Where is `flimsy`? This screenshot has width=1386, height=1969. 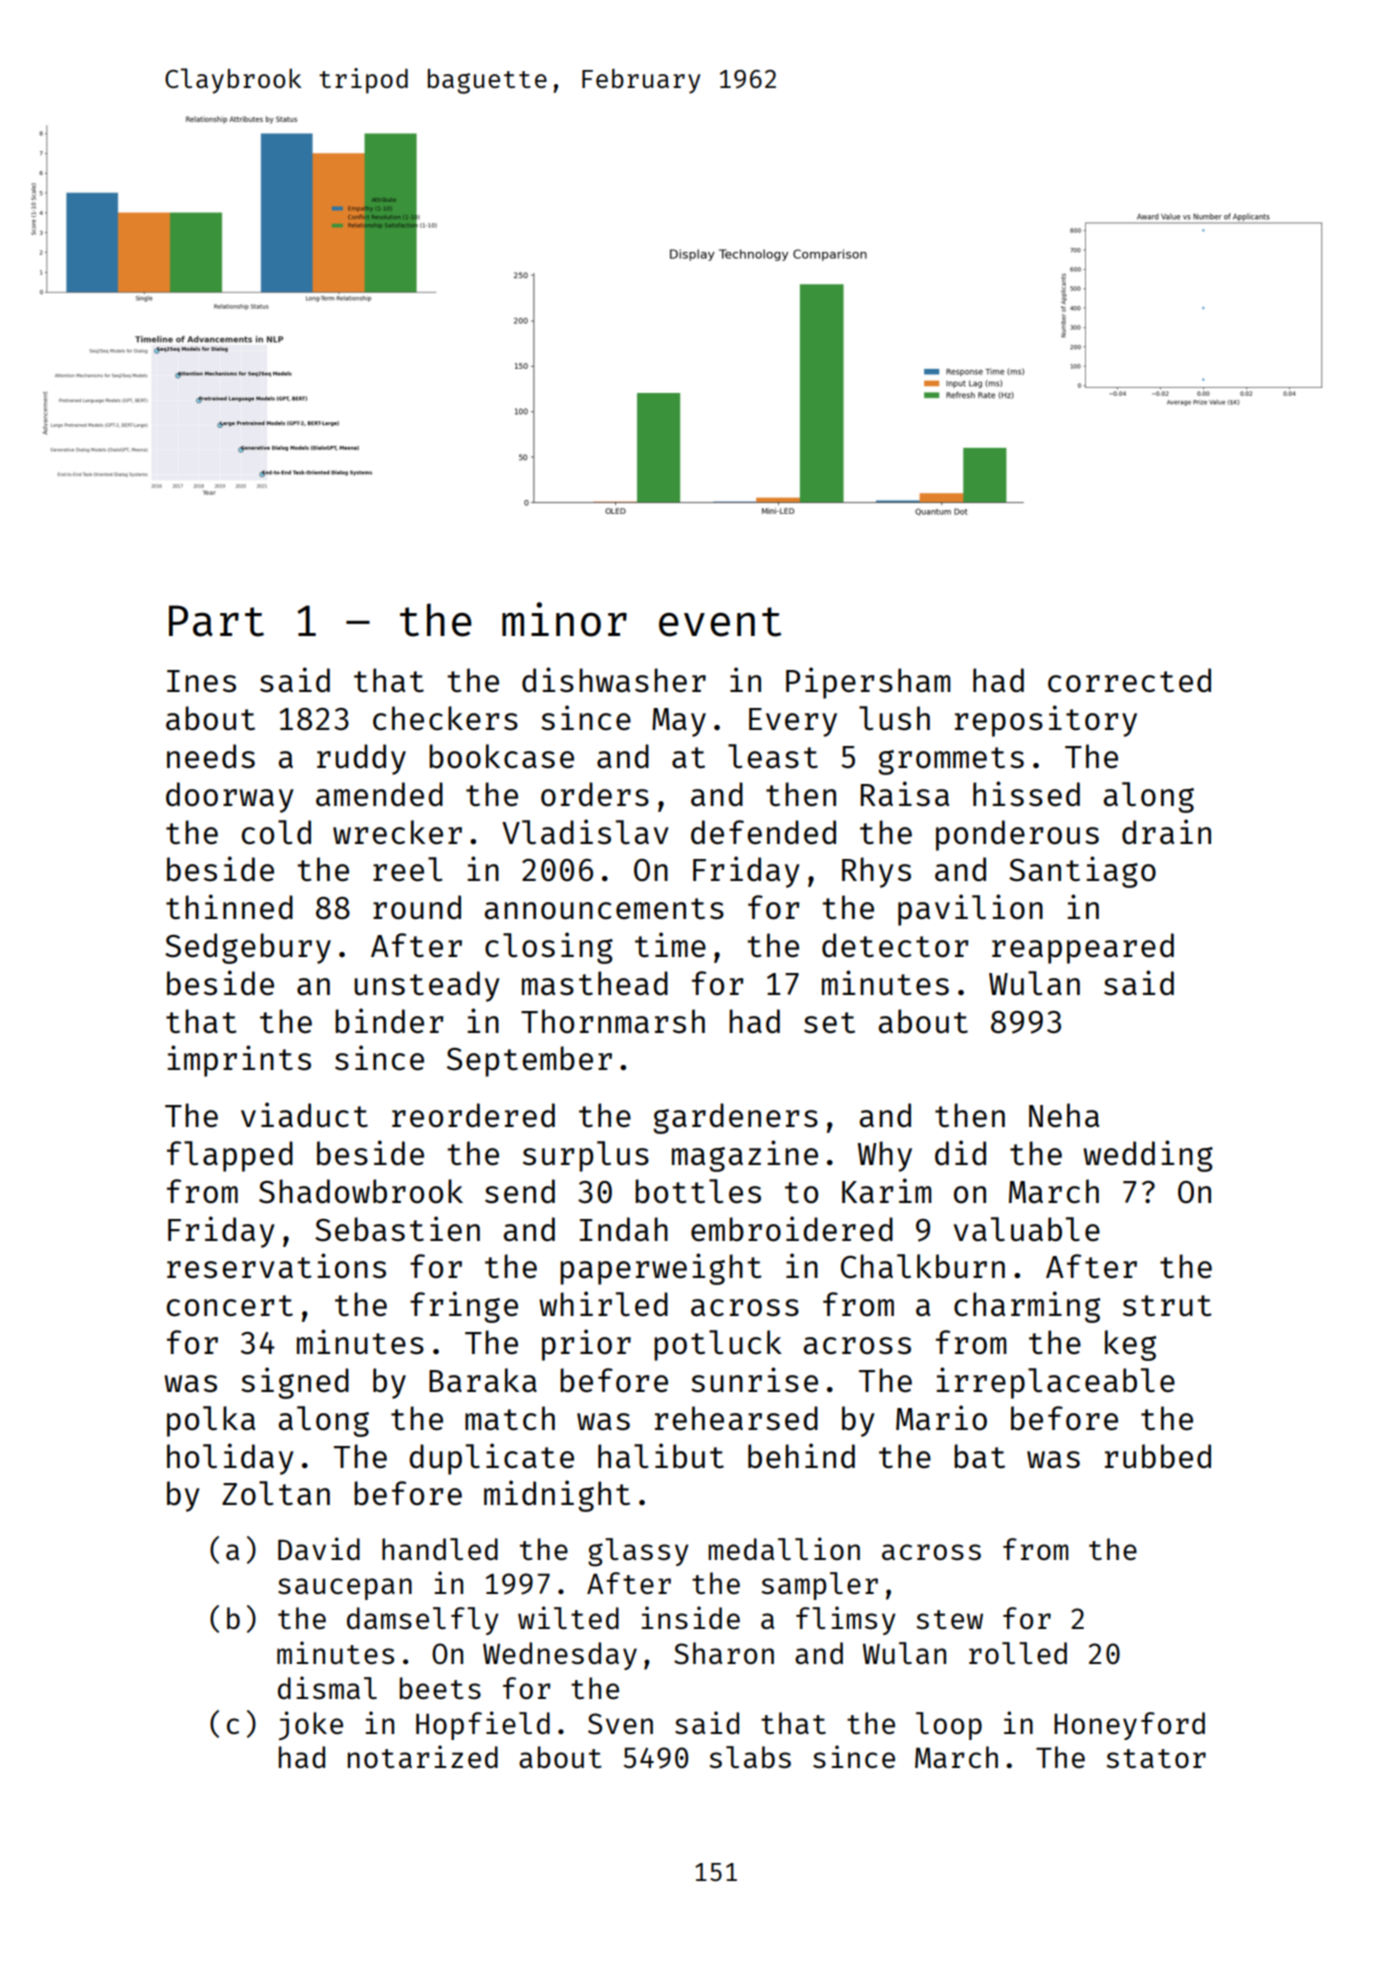
flimsy is located at coordinates (846, 1620).
